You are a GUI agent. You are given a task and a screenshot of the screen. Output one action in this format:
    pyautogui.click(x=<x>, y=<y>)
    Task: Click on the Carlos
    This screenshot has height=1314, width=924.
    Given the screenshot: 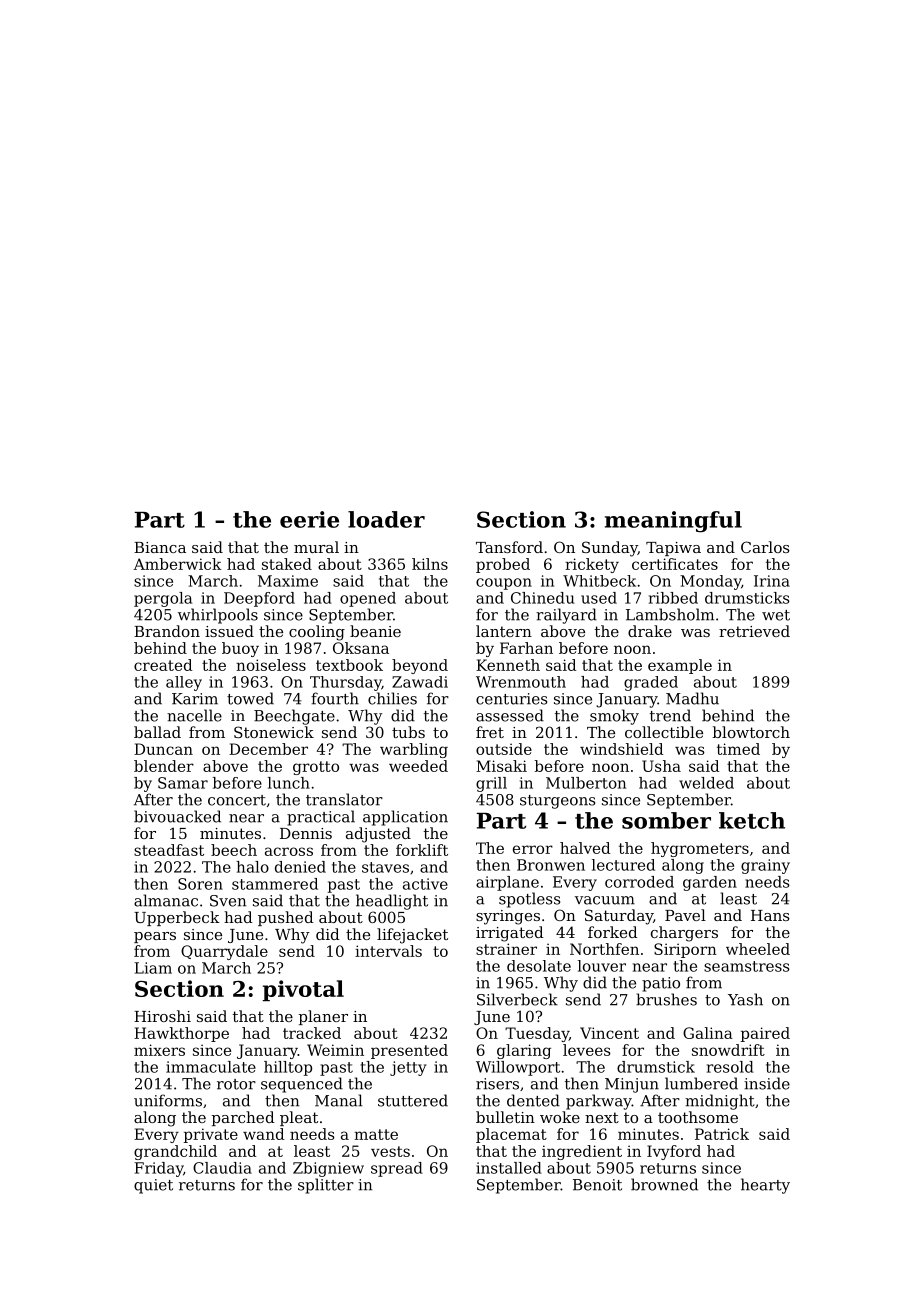 What is the action you would take?
    pyautogui.click(x=765, y=547)
